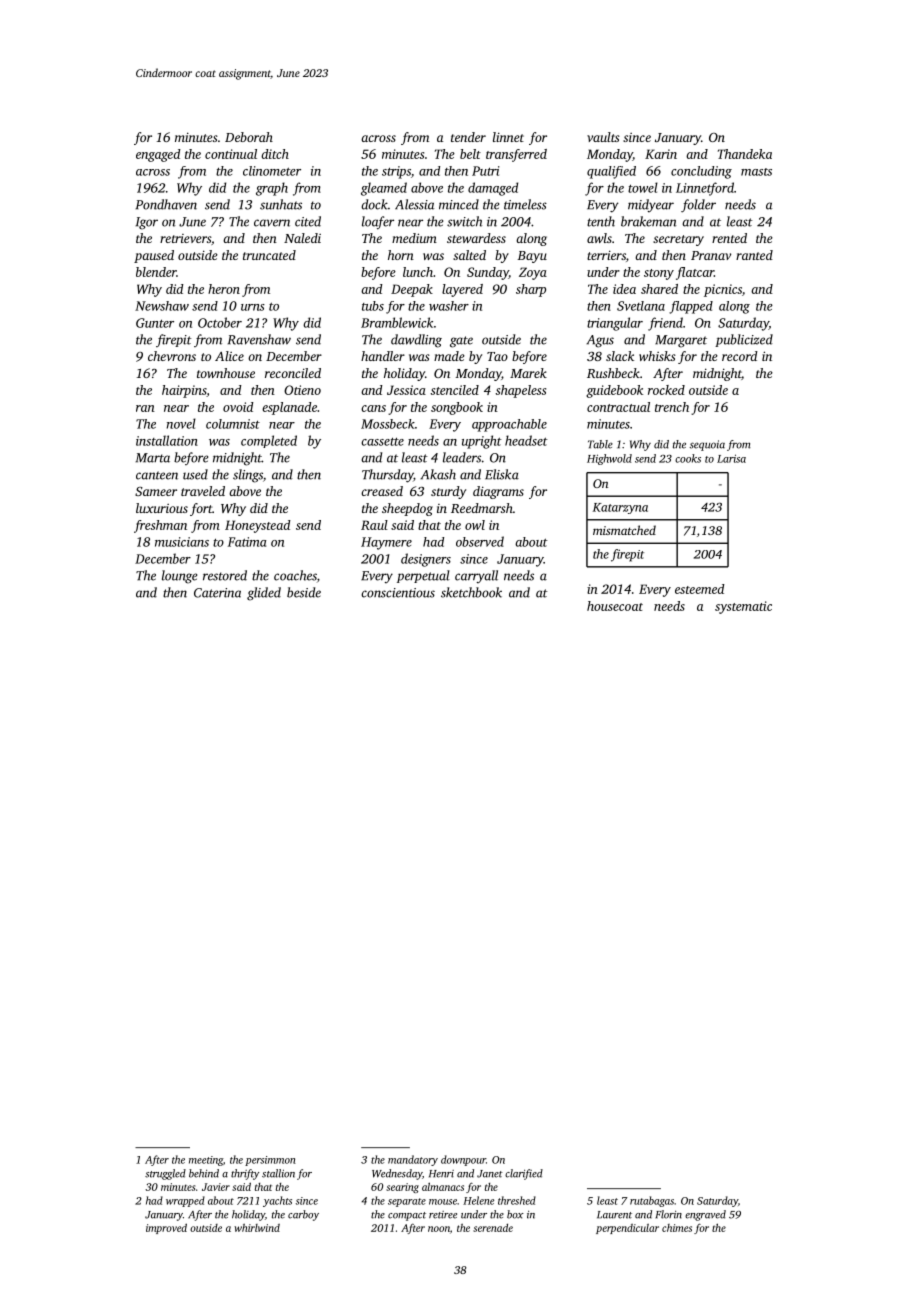 The width and height of the screenshot is (908, 1316). What do you see at coordinates (627, 1229) in the screenshot?
I see `perpendicular` at bounding box center [627, 1229].
